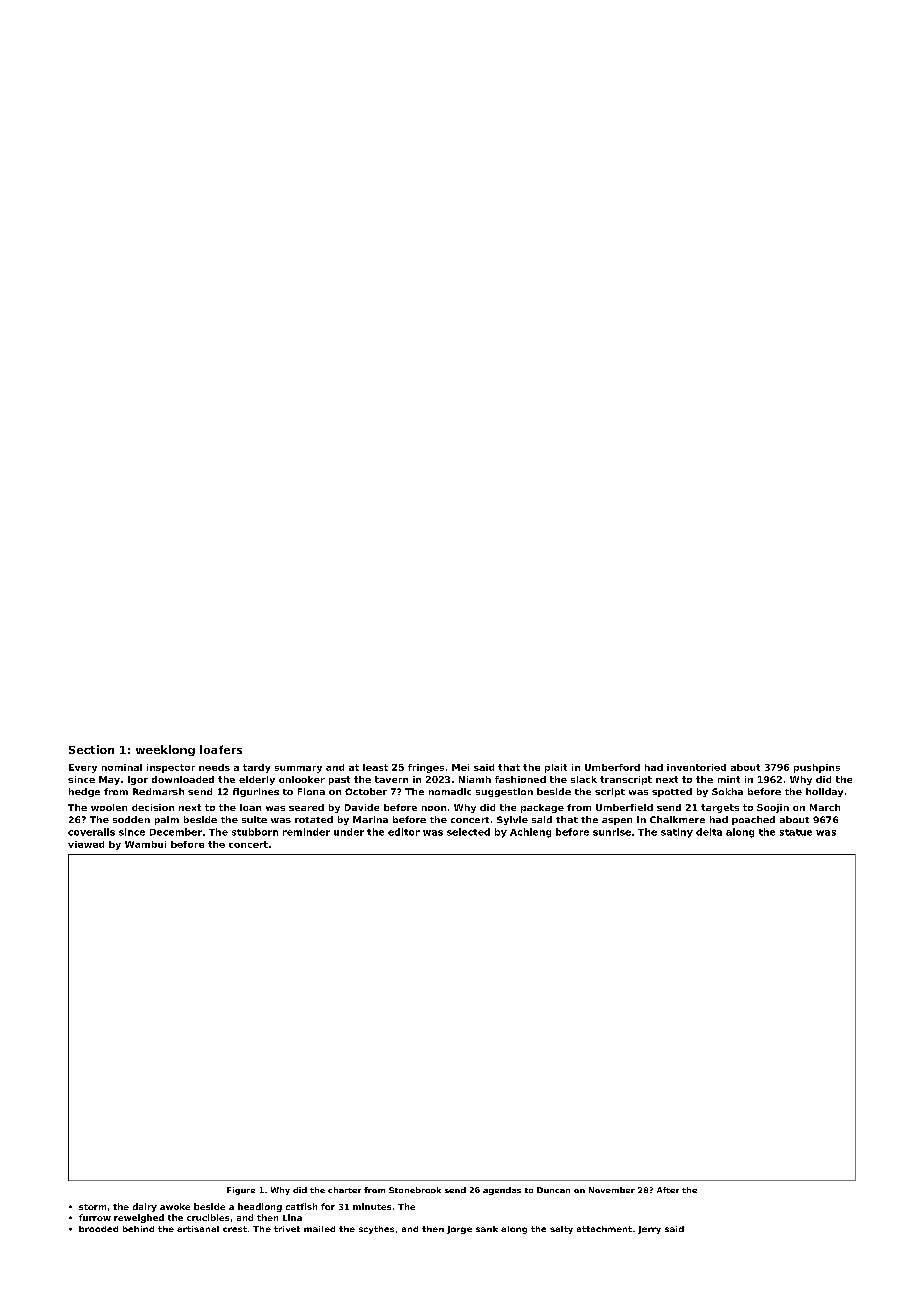 The width and height of the screenshot is (924, 1308). I want to click on editor, so click(404, 832).
